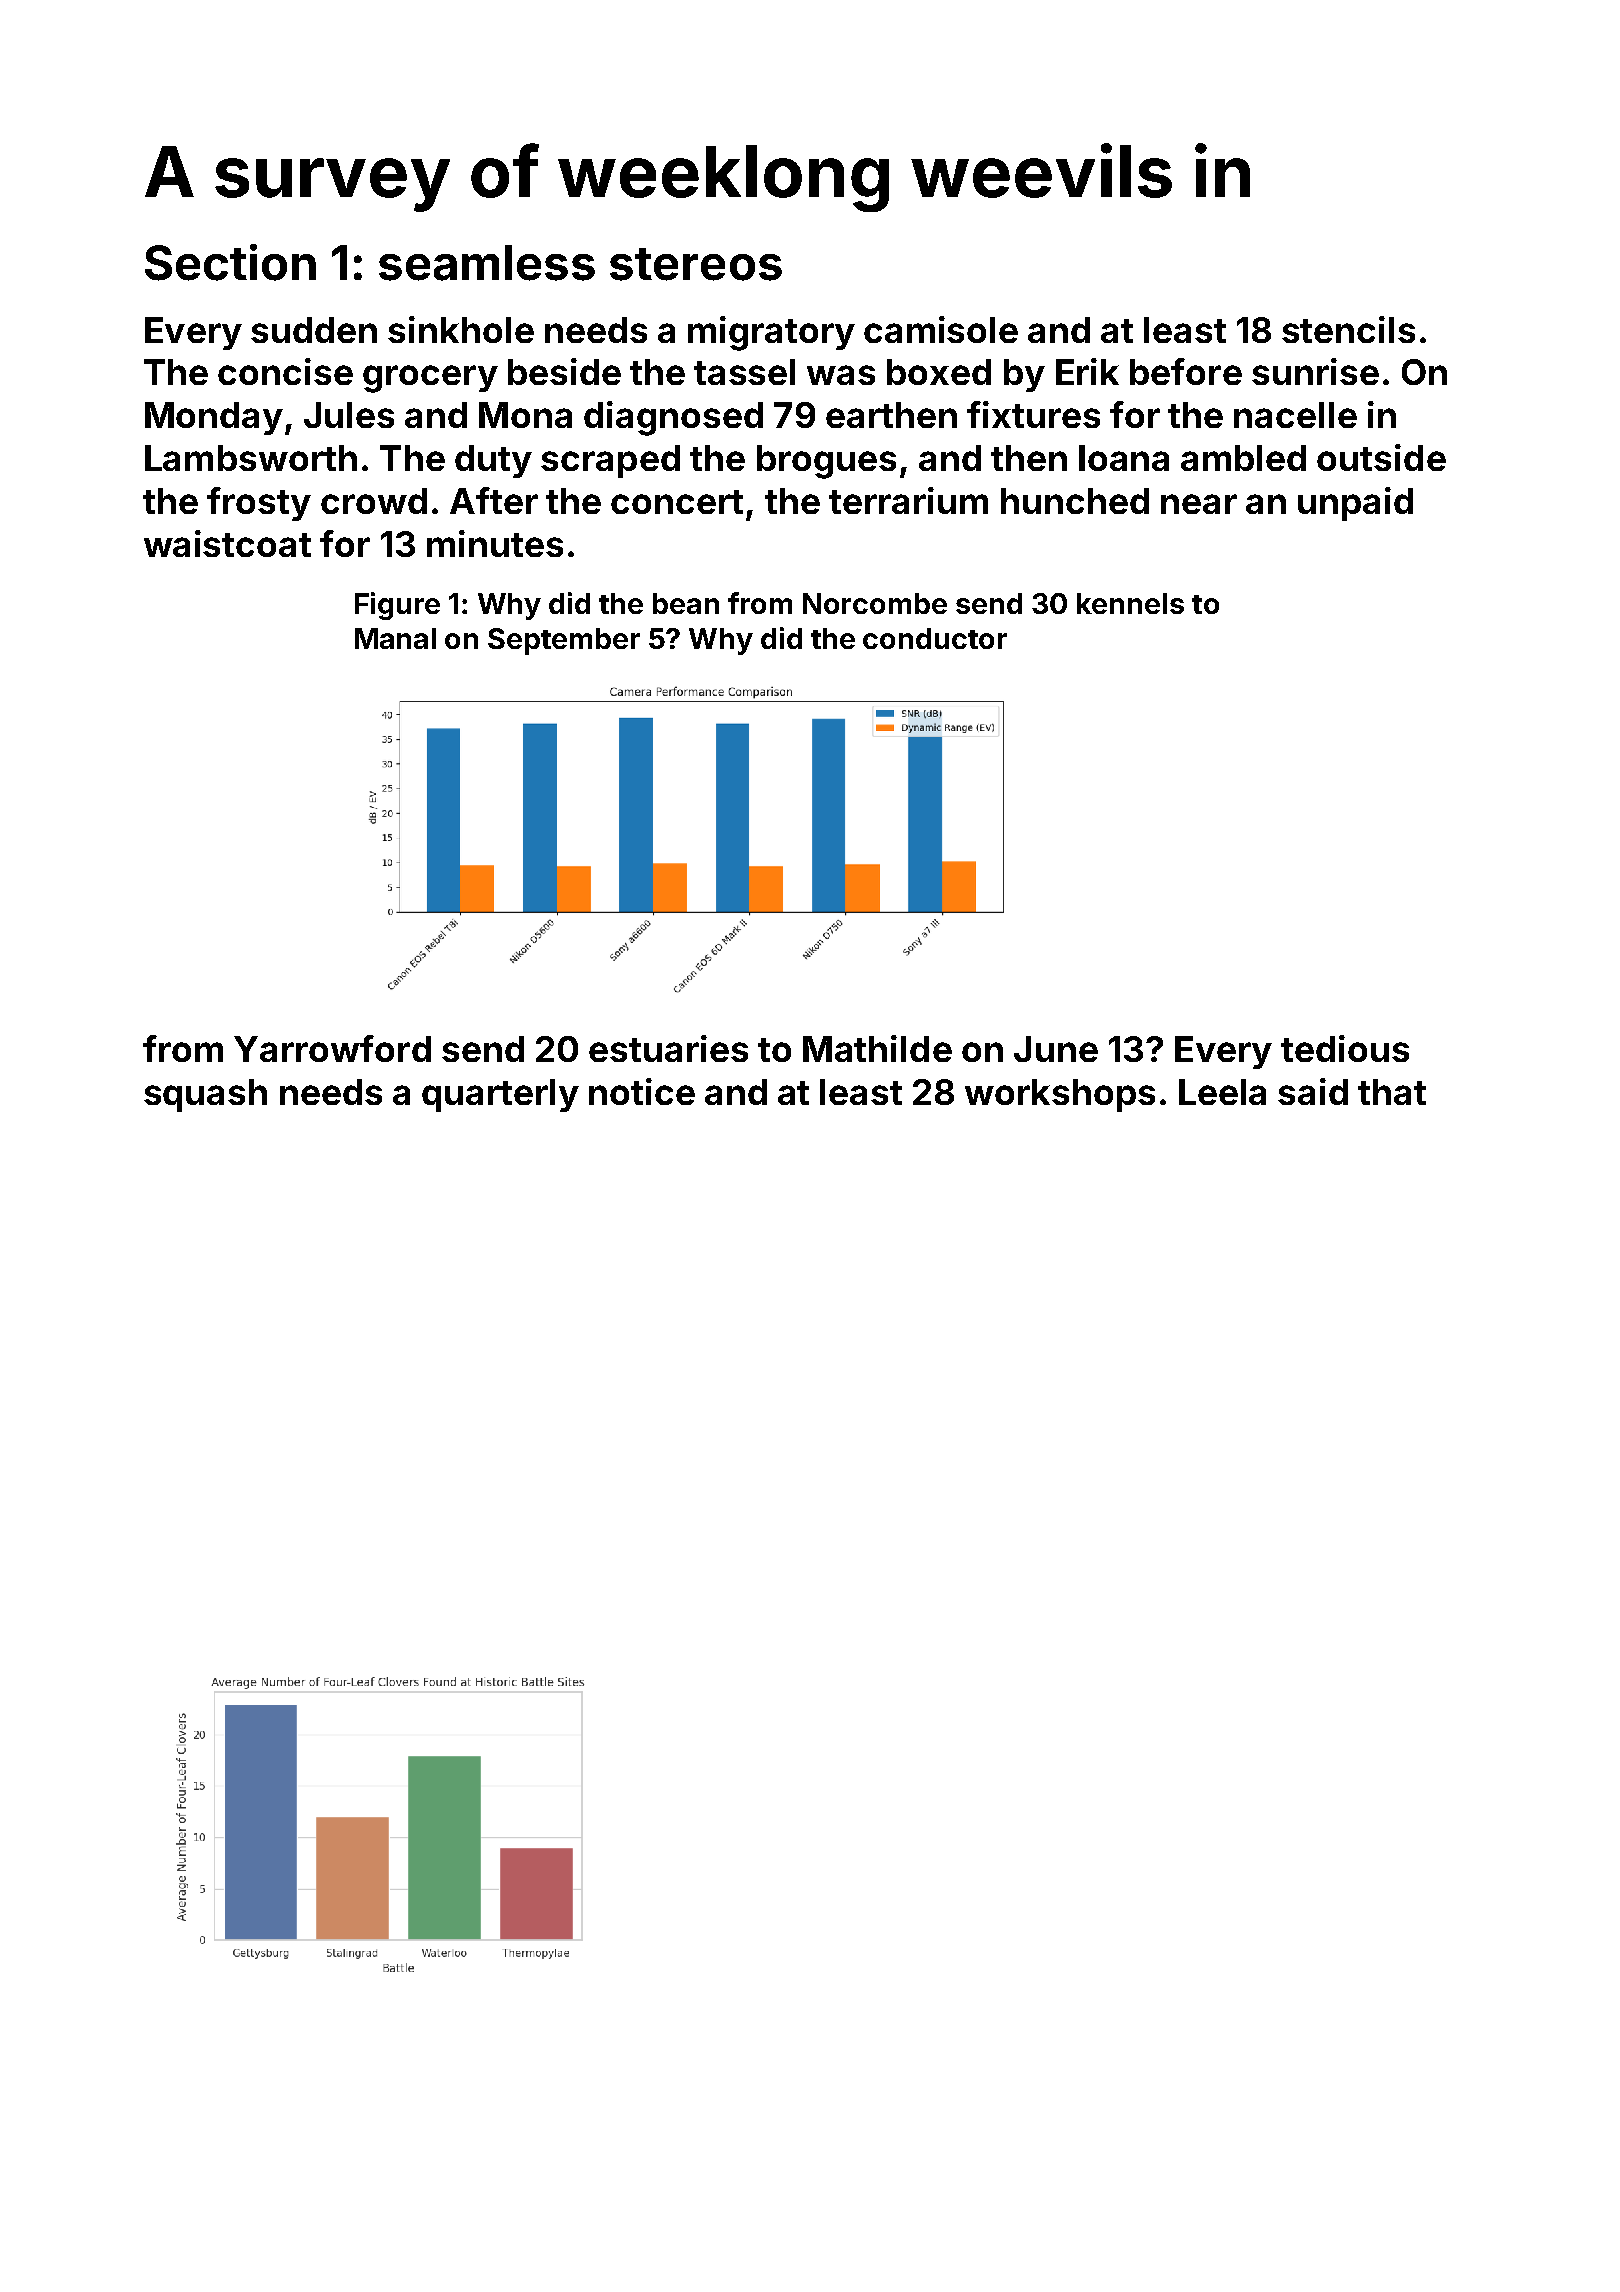 The image size is (1620, 2292). What do you see at coordinates (935, 638) in the screenshot?
I see `conductor` at bounding box center [935, 638].
